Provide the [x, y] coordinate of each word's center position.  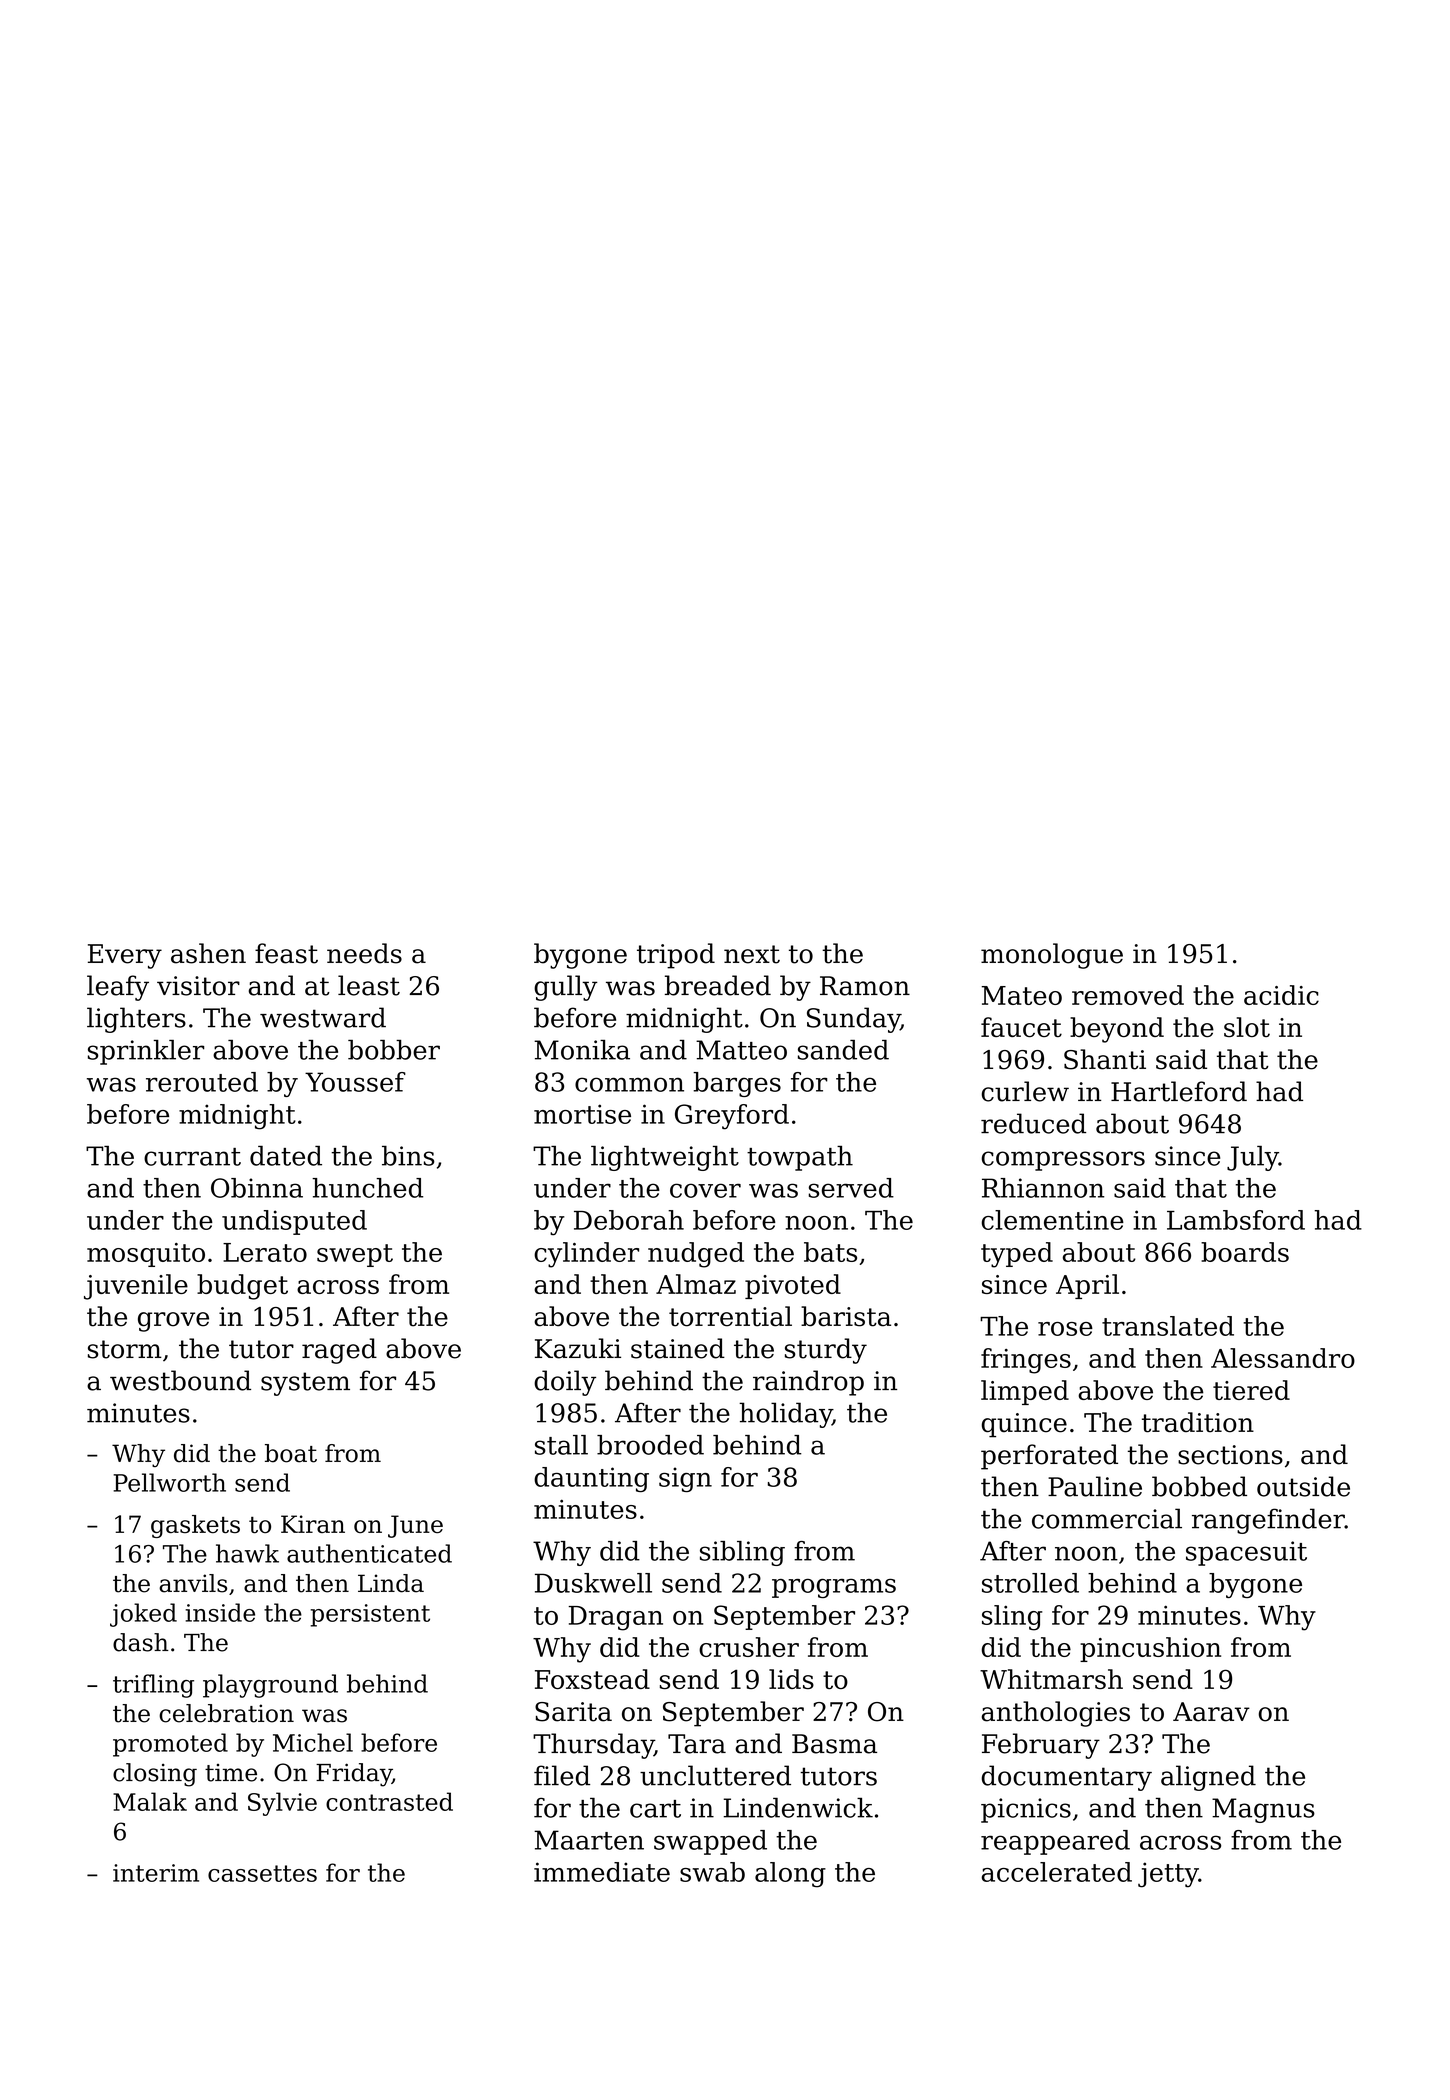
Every [125, 956]
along [790, 1875]
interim [156, 1873]
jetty [1168, 1875]
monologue [1052, 956]
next [752, 954]
